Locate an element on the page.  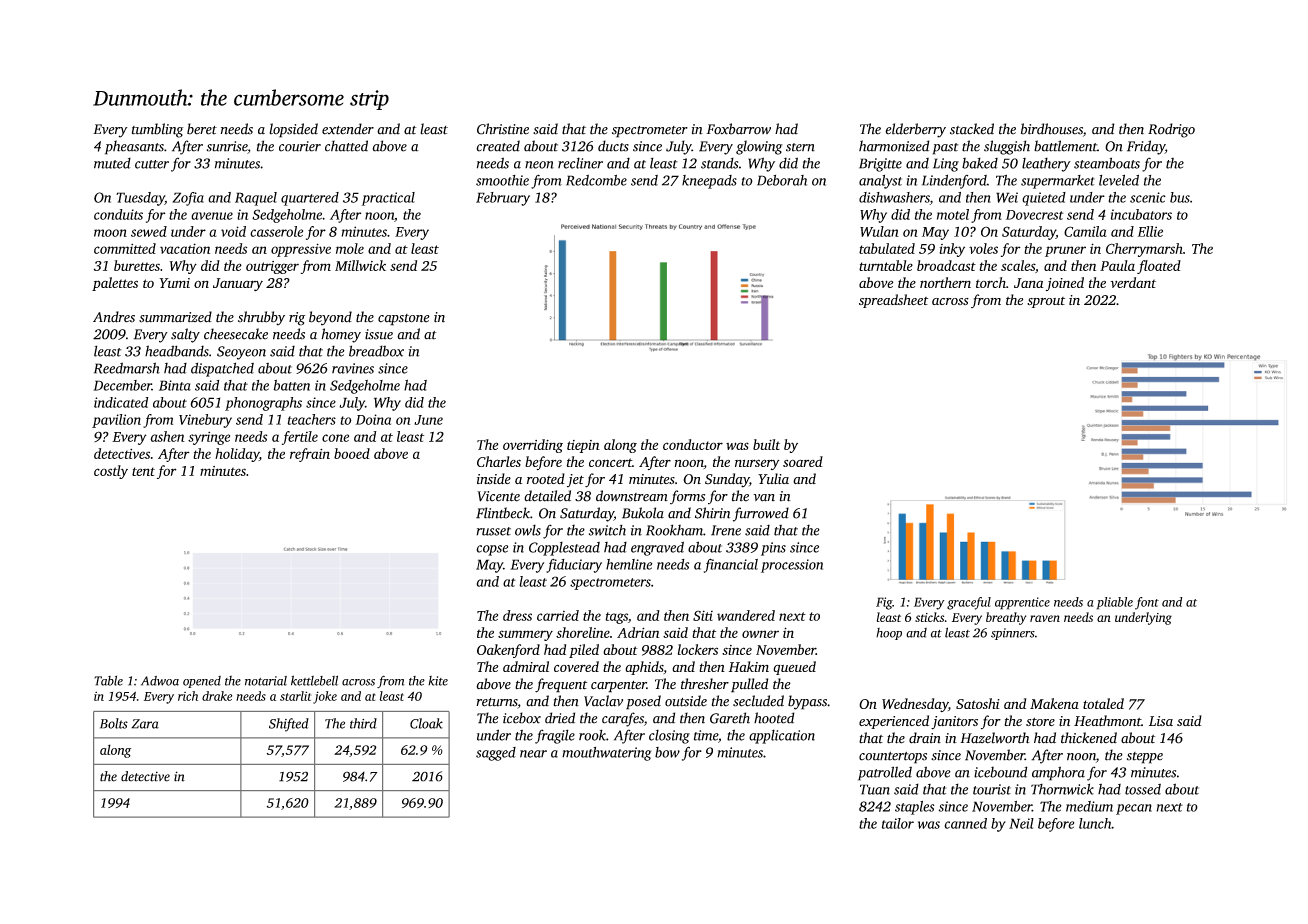
Dovecrest is located at coordinates (1035, 215).
